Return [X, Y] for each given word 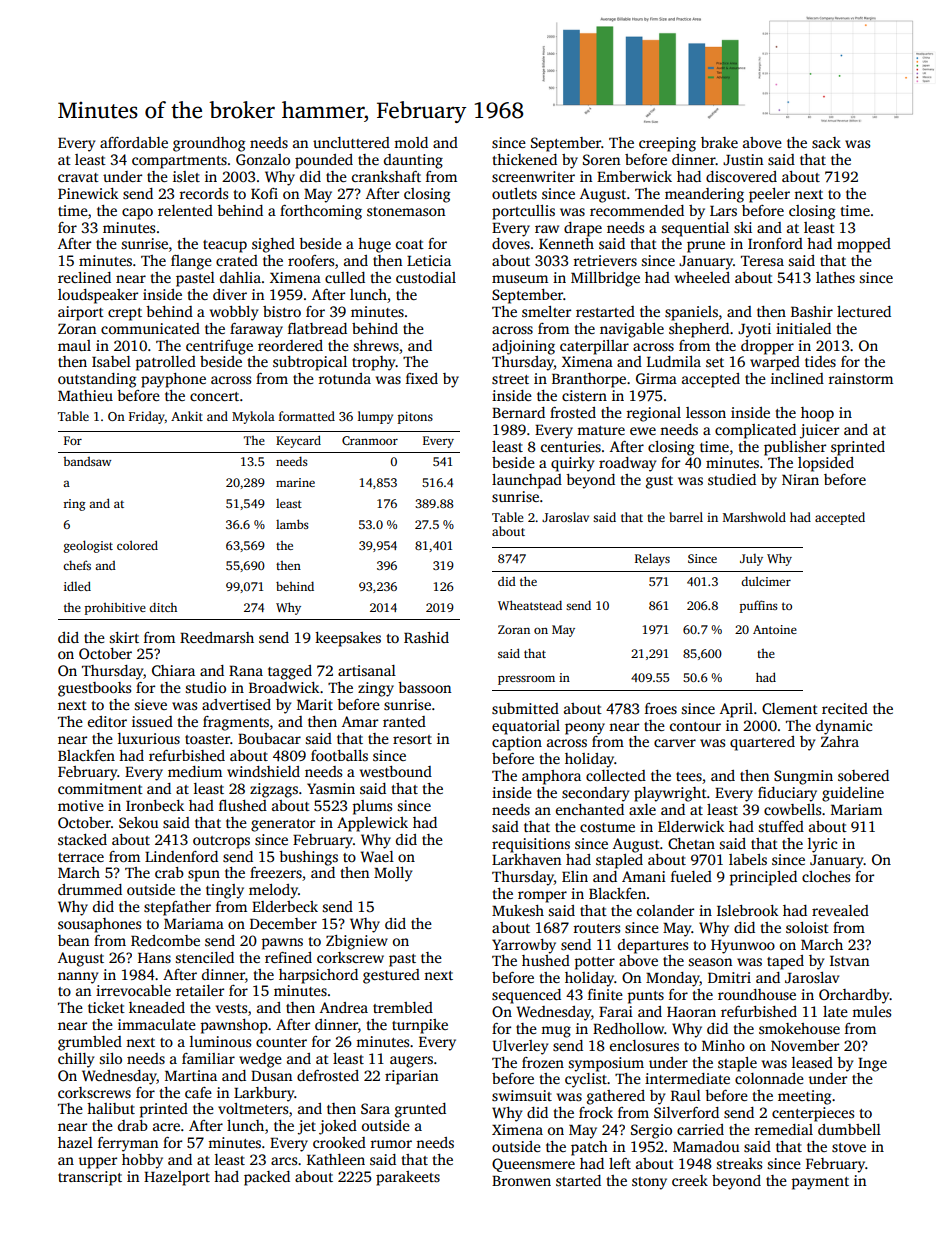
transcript [90, 1178]
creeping [667, 144]
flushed [243, 805]
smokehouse [799, 1028]
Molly [393, 874]
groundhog [209, 144]
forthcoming [321, 212]
